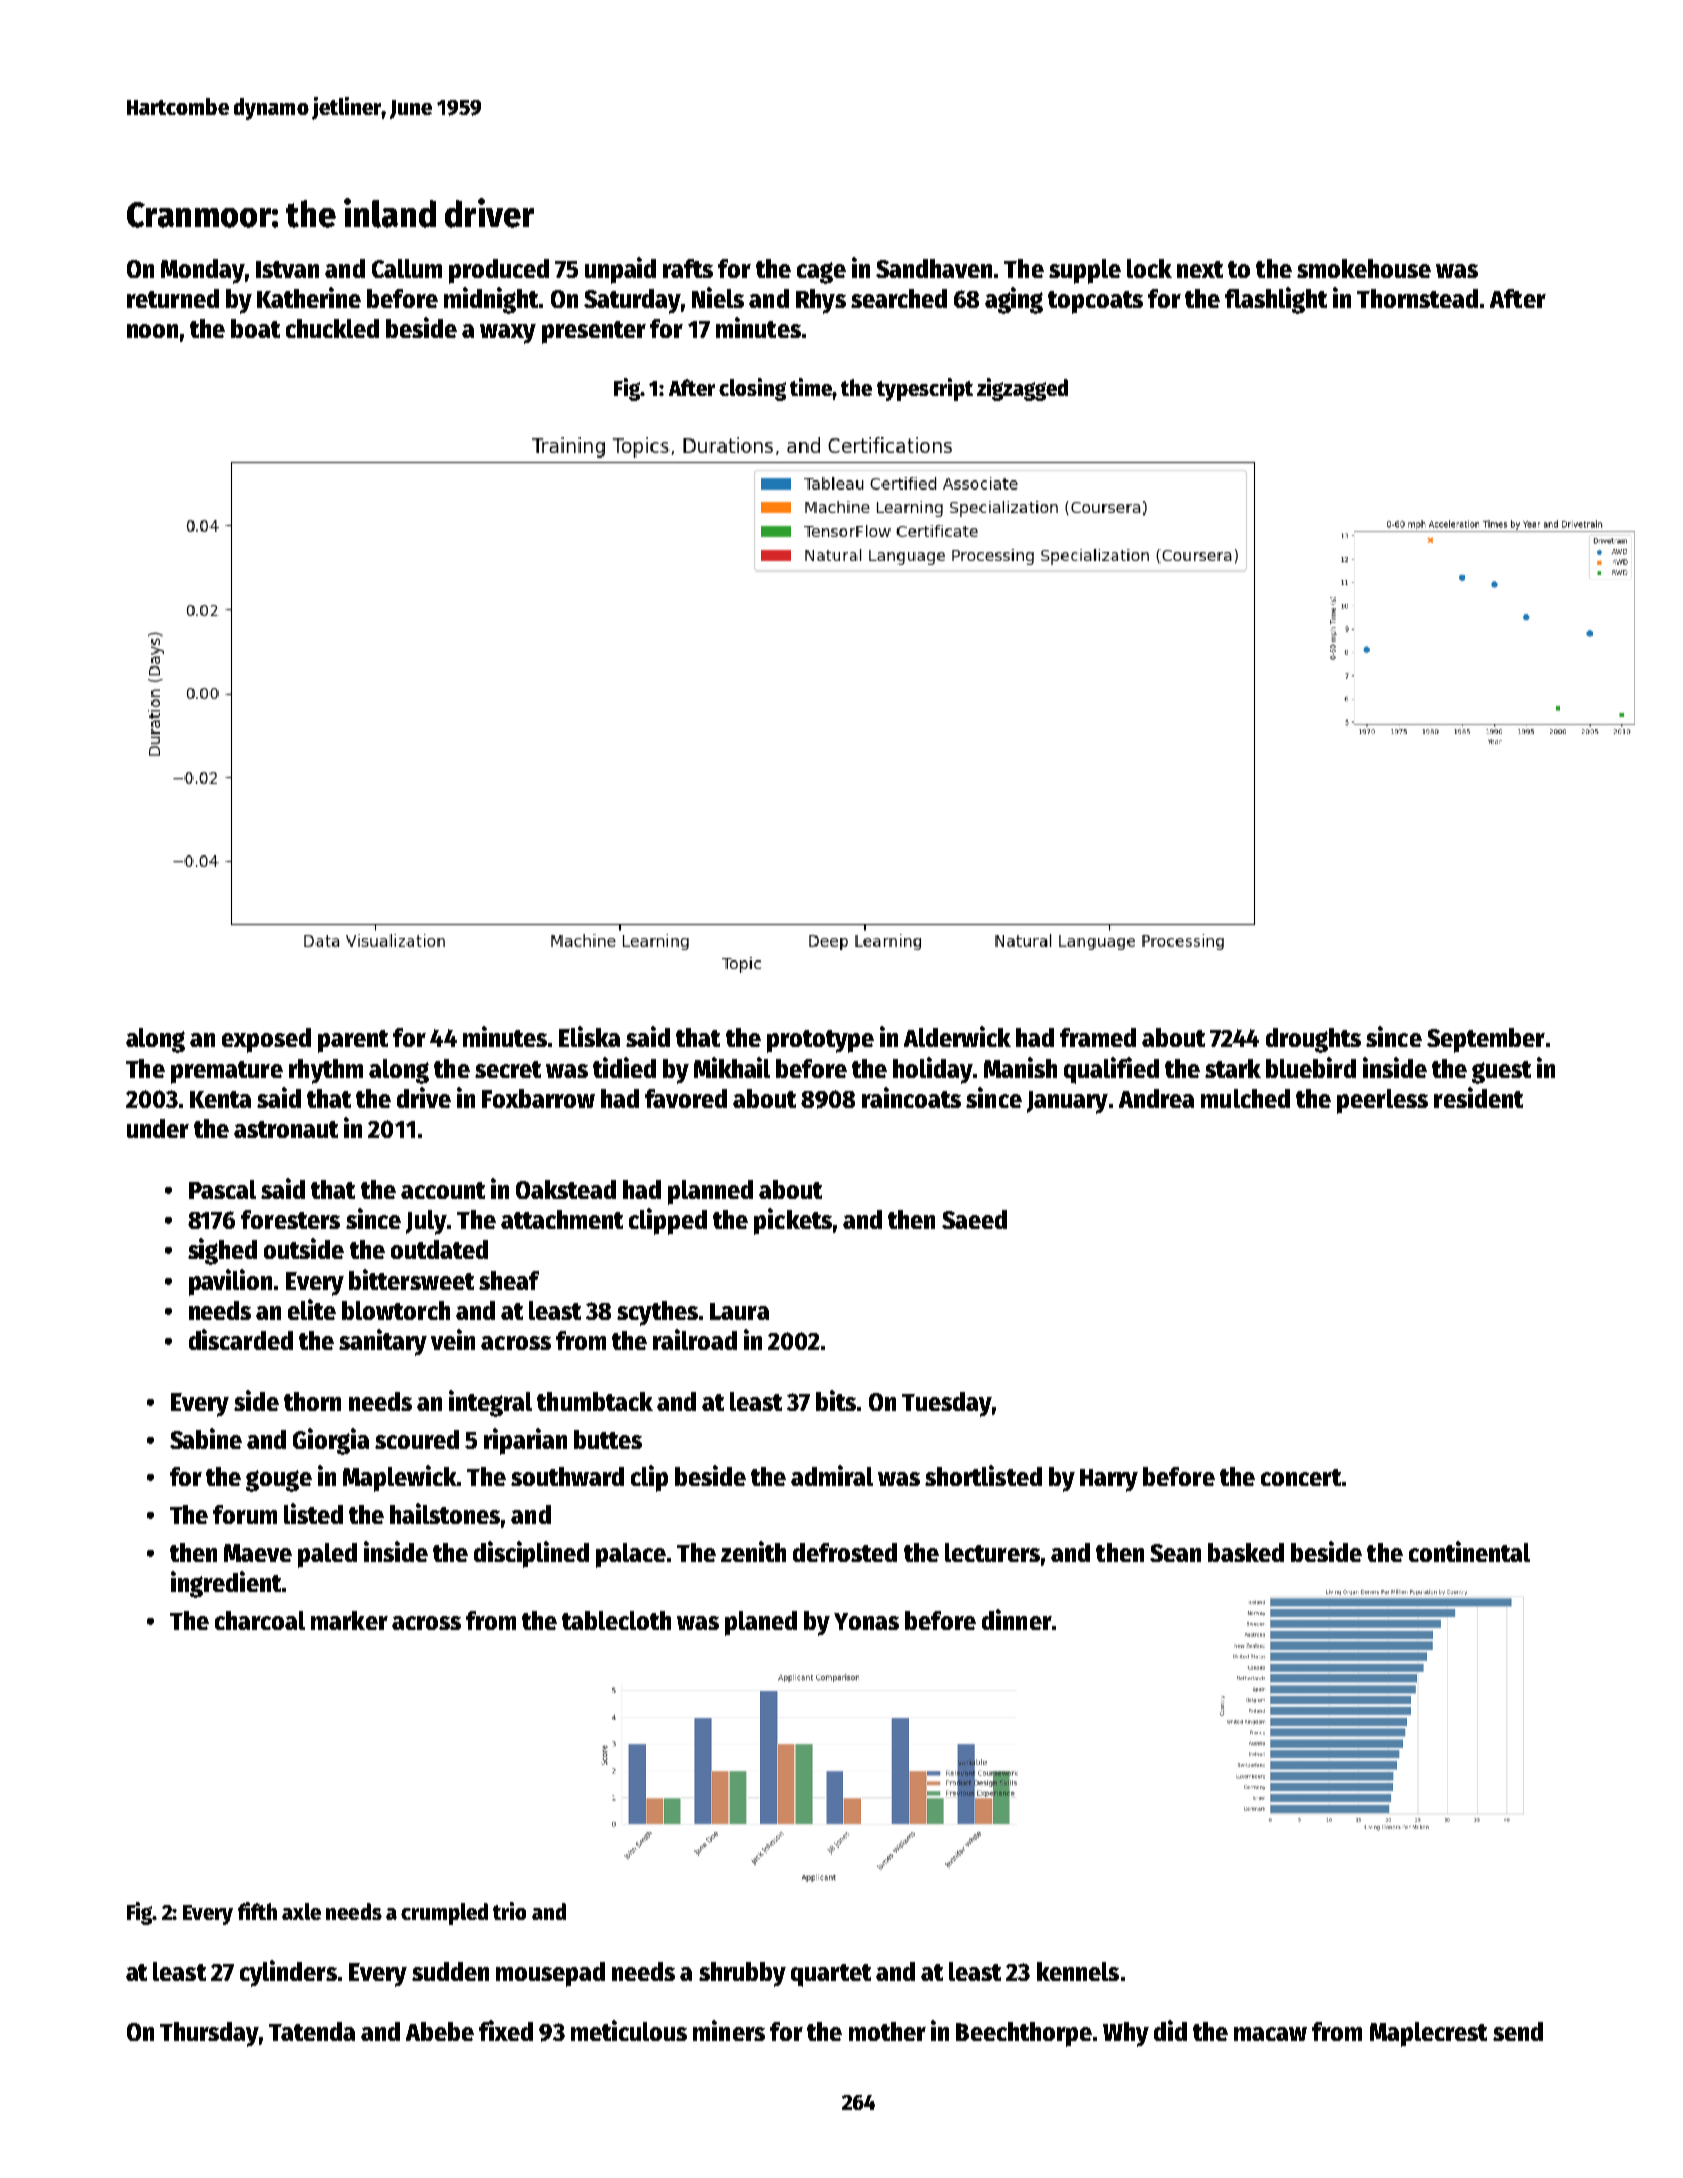 This image has width=1683, height=2178. What do you see at coordinates (821, 301) in the image?
I see `Rhys` at bounding box center [821, 301].
